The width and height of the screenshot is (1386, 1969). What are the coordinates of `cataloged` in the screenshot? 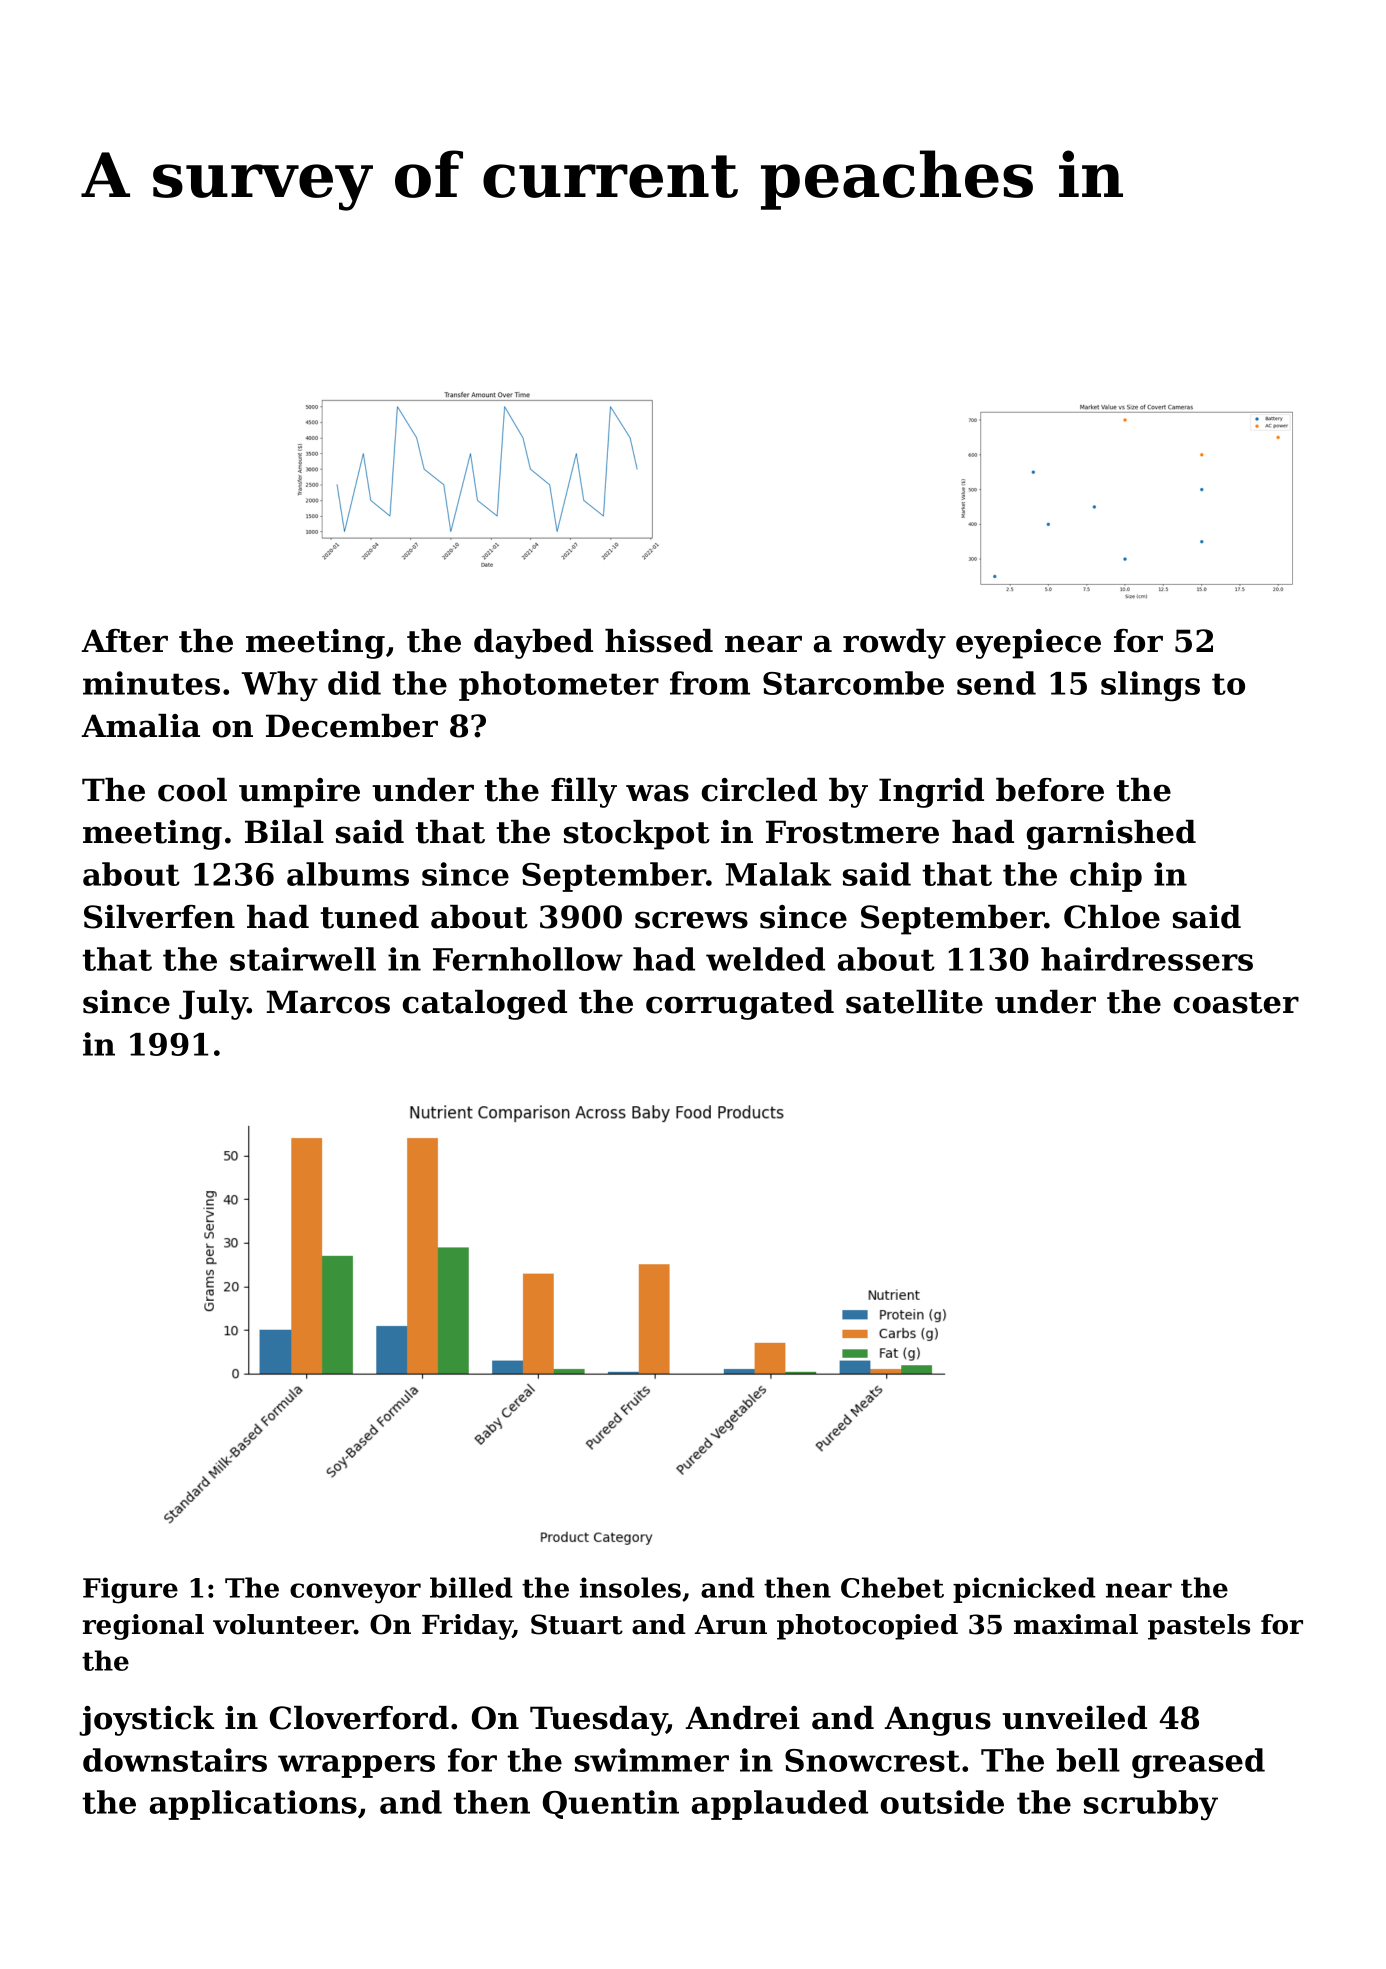 It's located at (485, 1005).
